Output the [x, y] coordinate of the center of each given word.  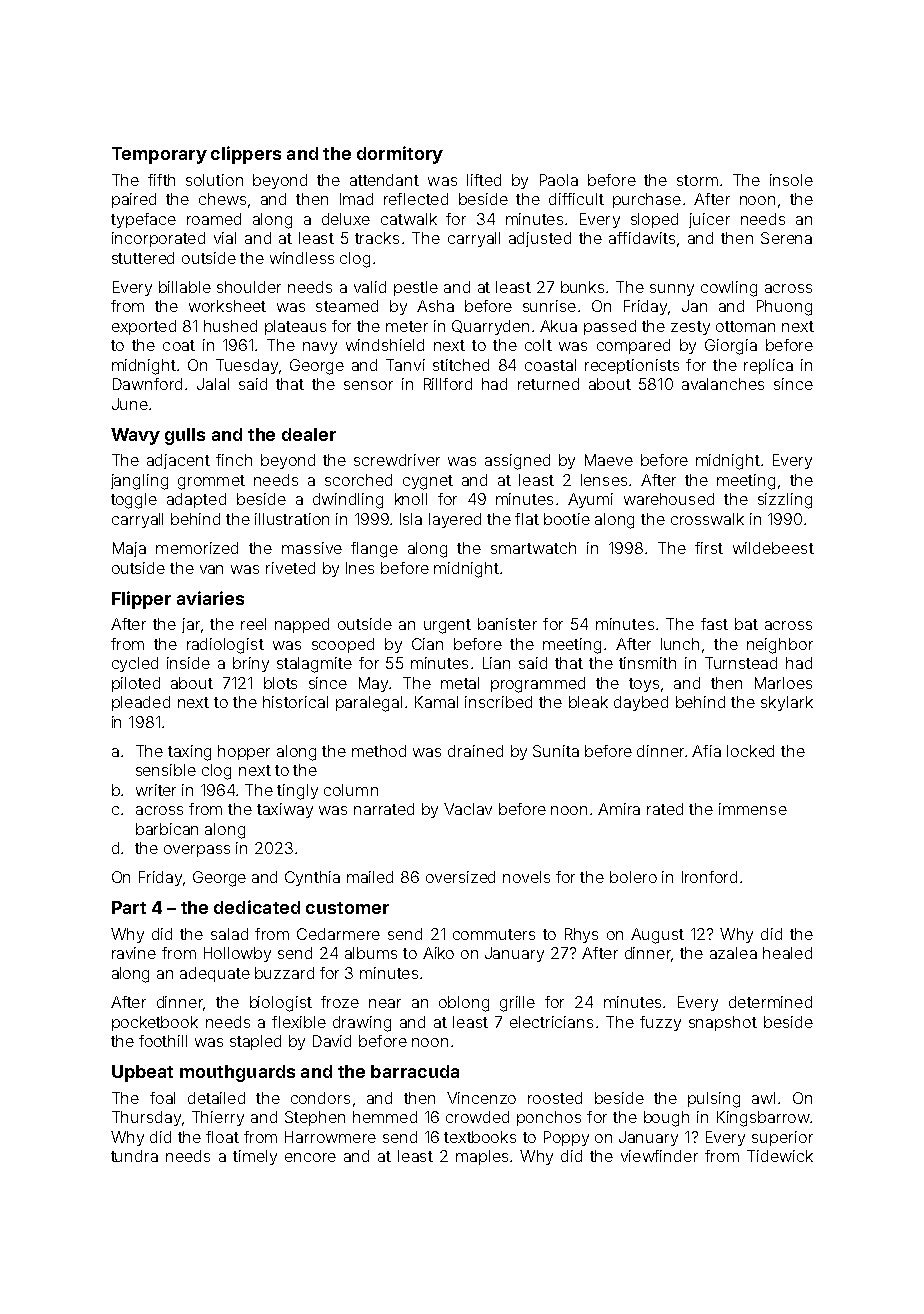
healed [787, 953]
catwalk [409, 219]
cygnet [428, 482]
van [211, 569]
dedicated [257, 907]
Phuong [784, 308]
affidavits [642, 238]
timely [255, 1157]
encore [310, 1157]
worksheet [227, 306]
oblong [464, 1004]
